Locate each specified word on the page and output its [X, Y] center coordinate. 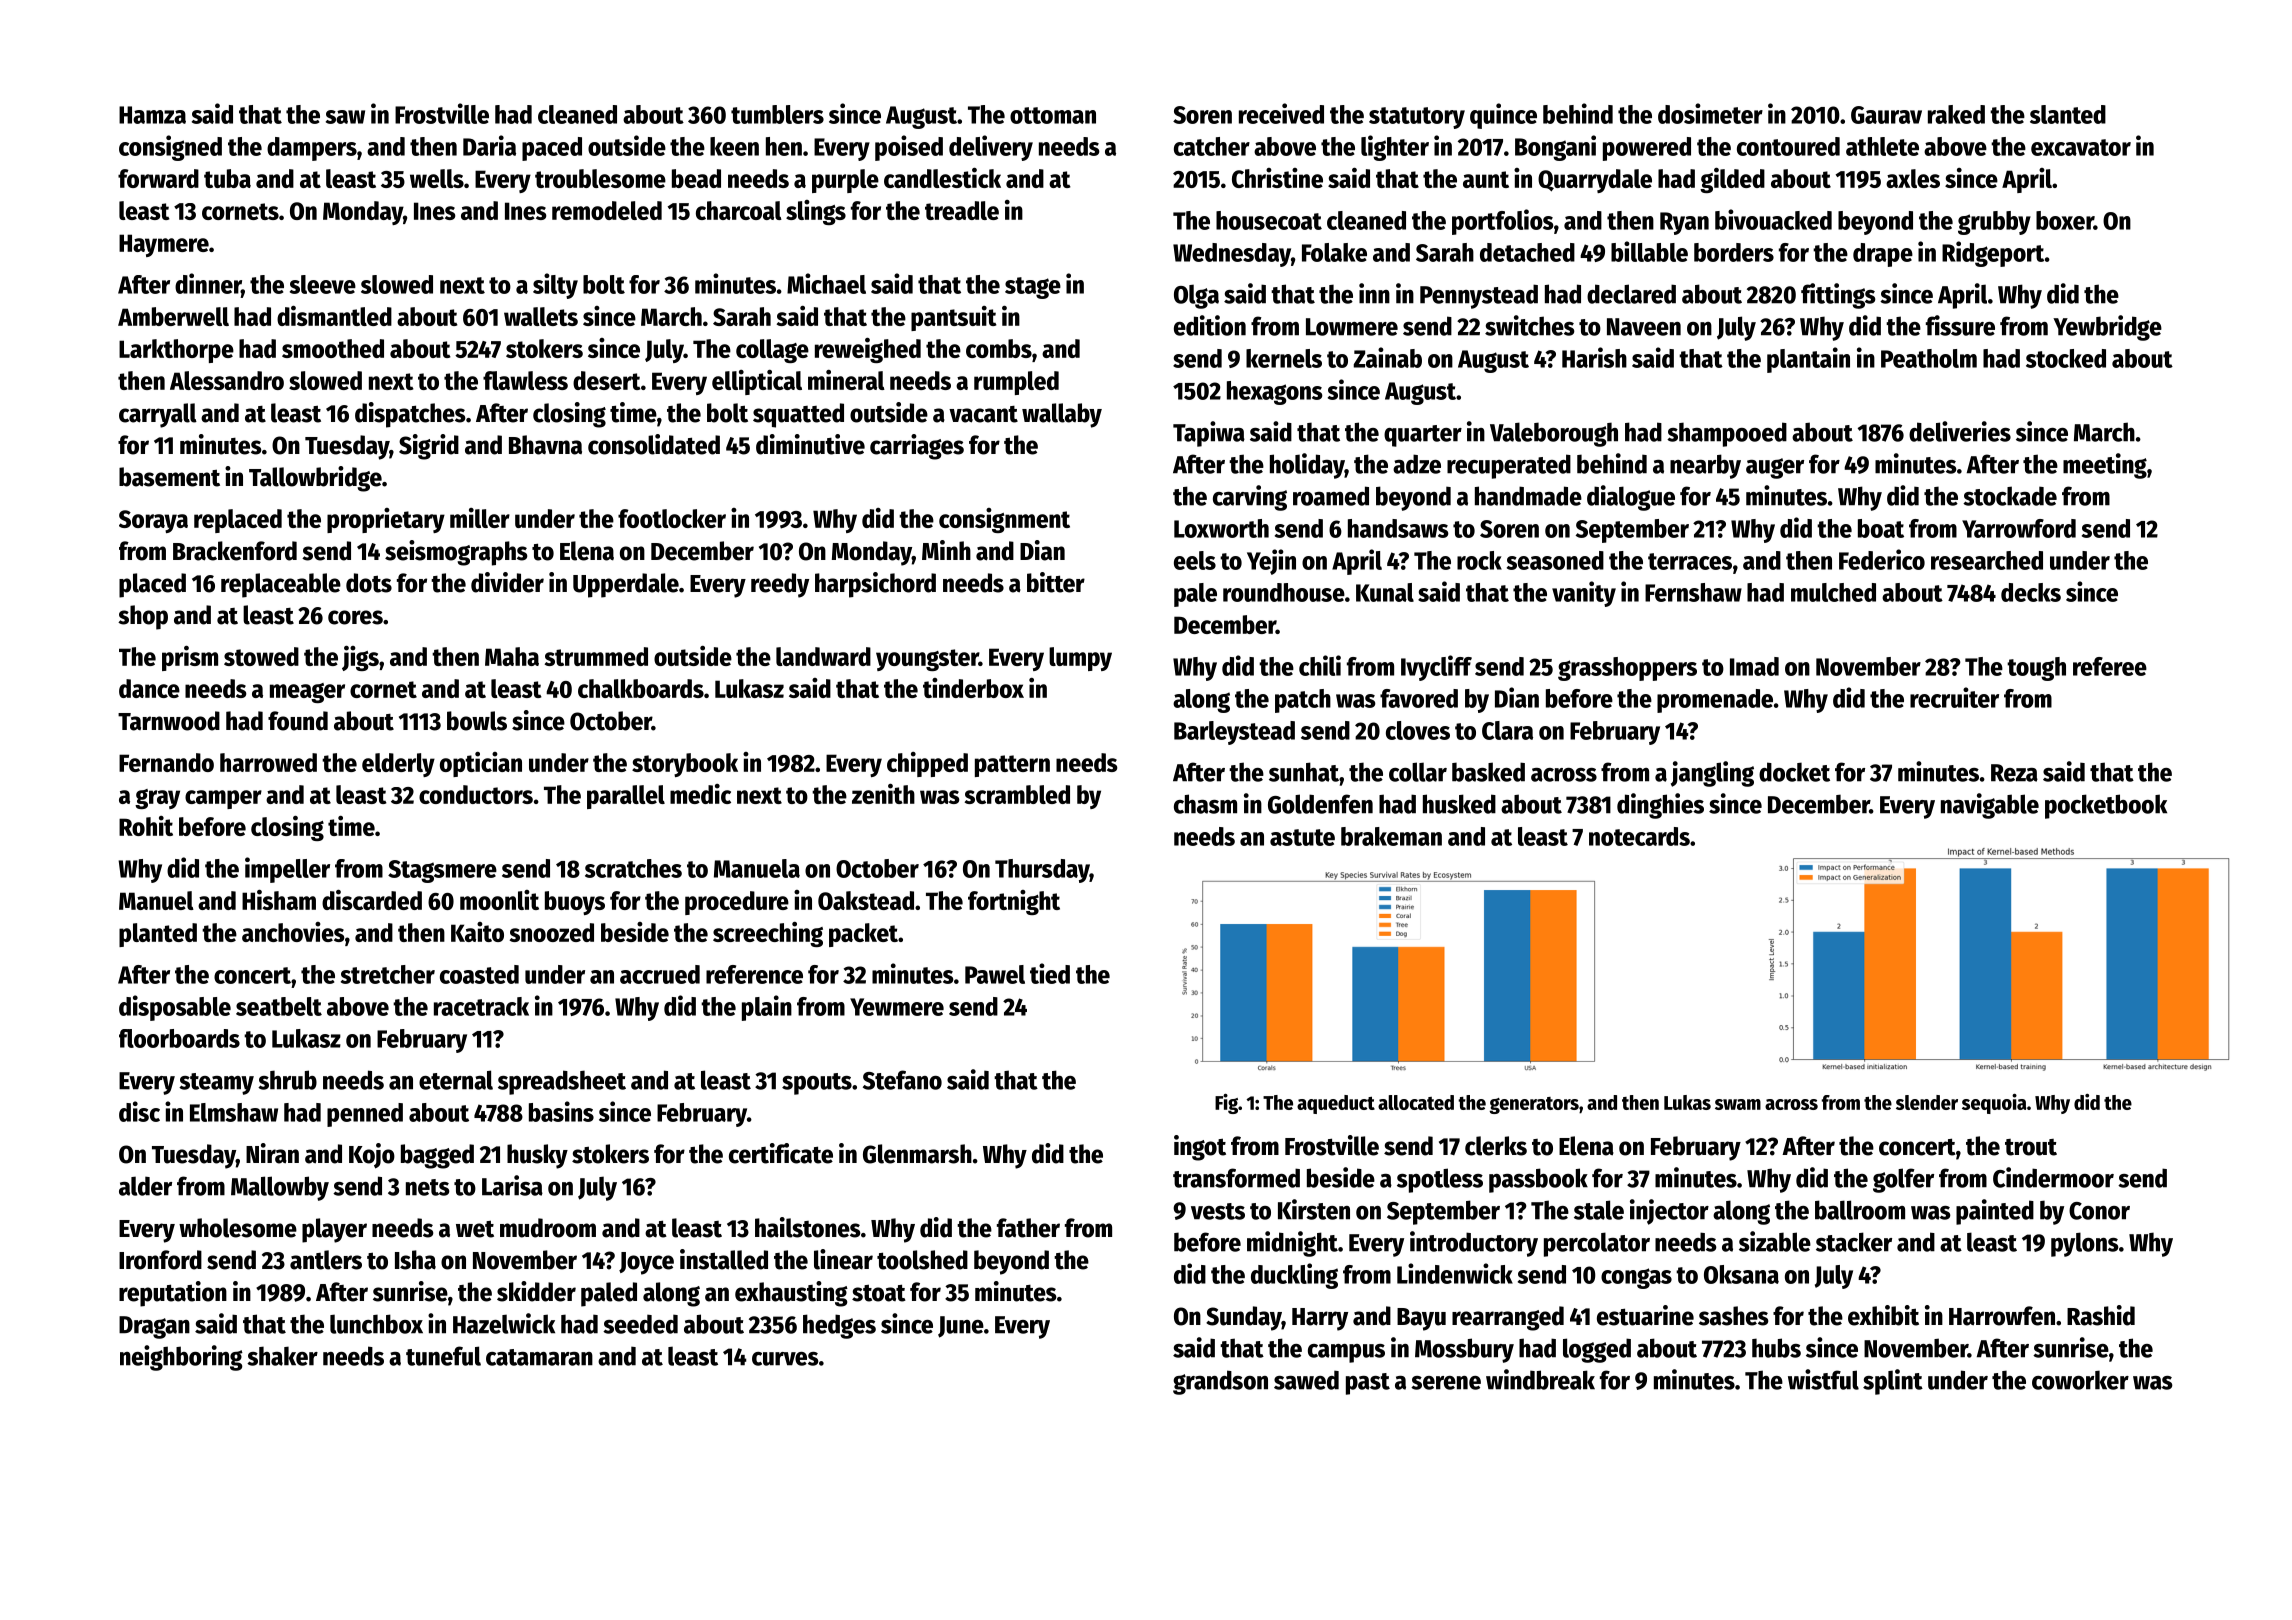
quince [1503, 116]
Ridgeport [1993, 254]
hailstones [808, 1227]
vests [1218, 1211]
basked [1488, 772]
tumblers [777, 114]
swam [1738, 1104]
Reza [2014, 773]
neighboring [181, 1358]
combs [999, 348]
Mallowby [280, 1188]
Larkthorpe [176, 351]
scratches [633, 868]
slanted [2068, 114]
